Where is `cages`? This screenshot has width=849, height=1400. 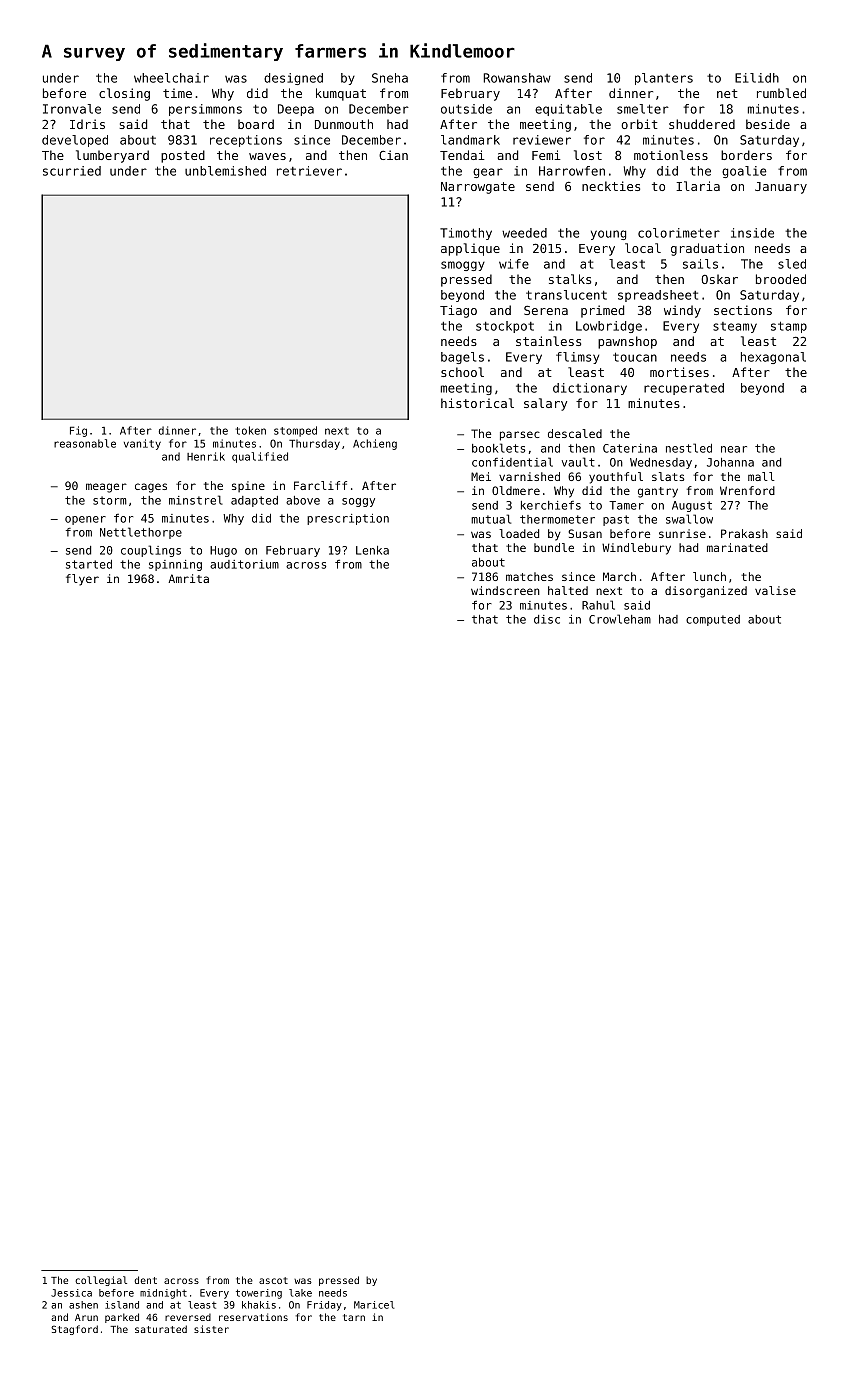 cages is located at coordinates (151, 488).
